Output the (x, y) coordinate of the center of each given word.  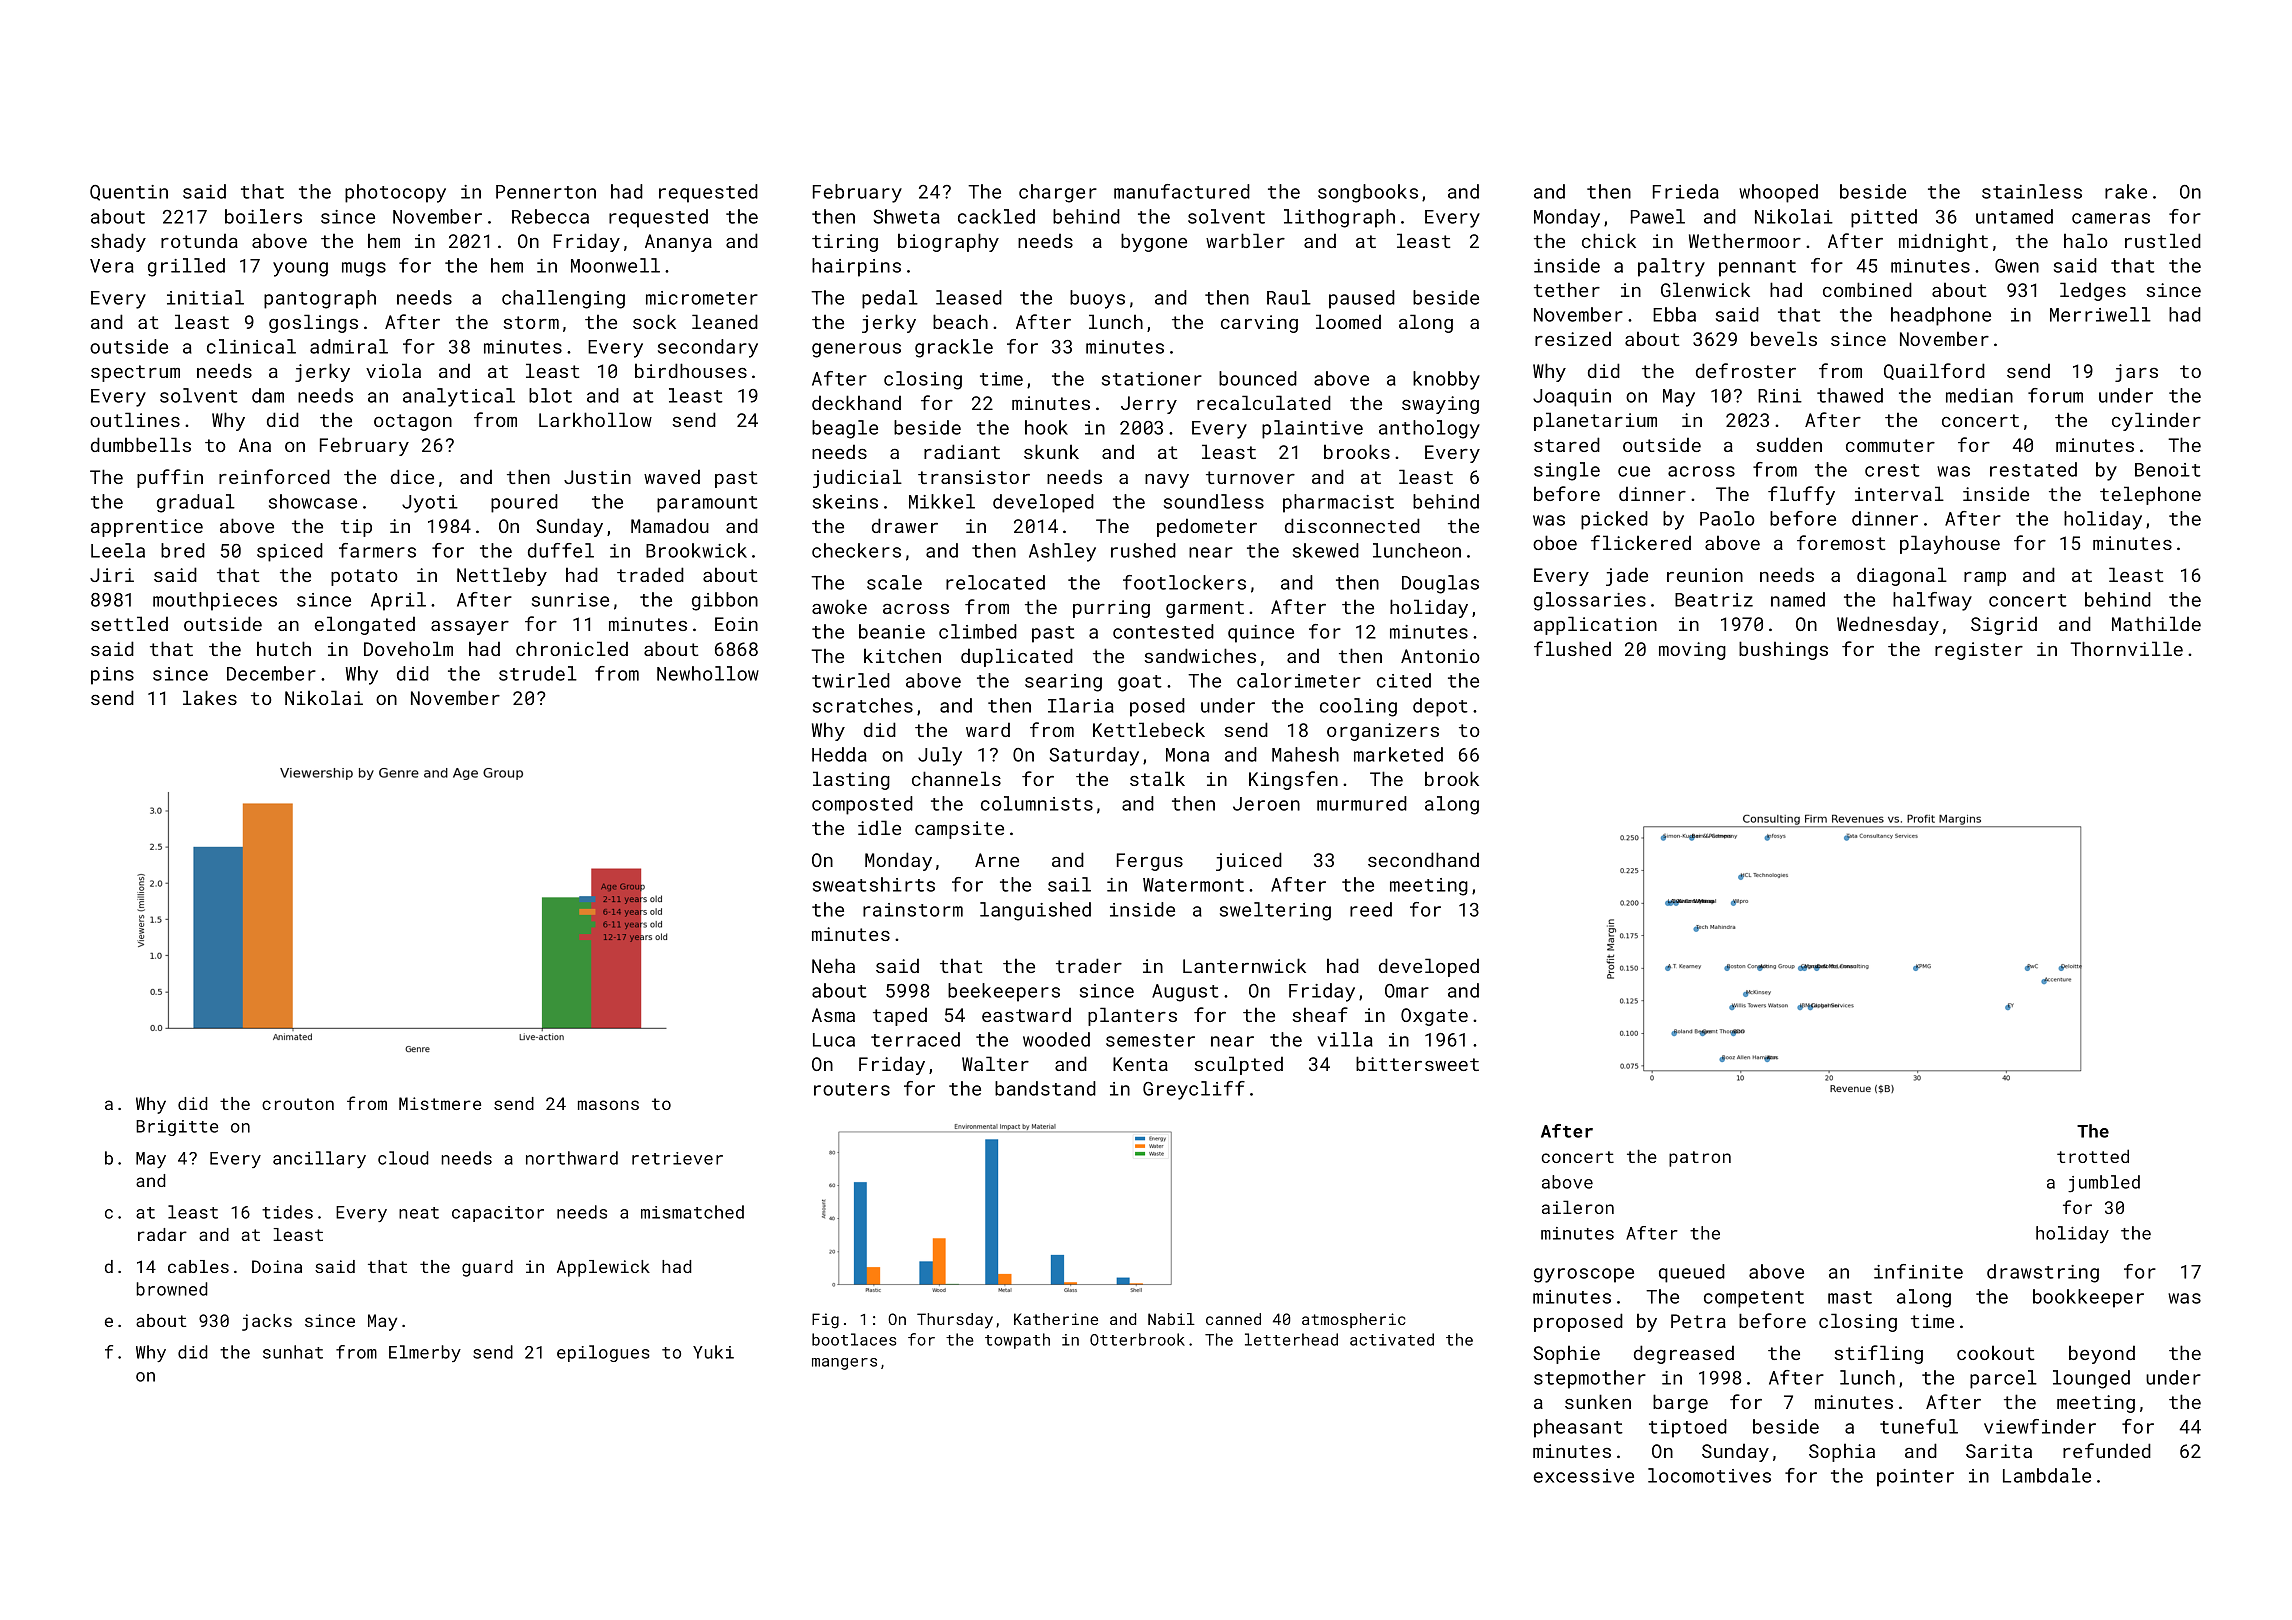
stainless (2032, 191)
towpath (1017, 1341)
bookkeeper (2088, 1298)
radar (162, 1234)
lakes (210, 697)
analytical (459, 397)
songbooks (1368, 193)
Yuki (713, 1352)
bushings (1783, 650)
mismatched (692, 1212)
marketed (1398, 754)
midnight (1943, 242)
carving (1259, 324)
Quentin (129, 193)
